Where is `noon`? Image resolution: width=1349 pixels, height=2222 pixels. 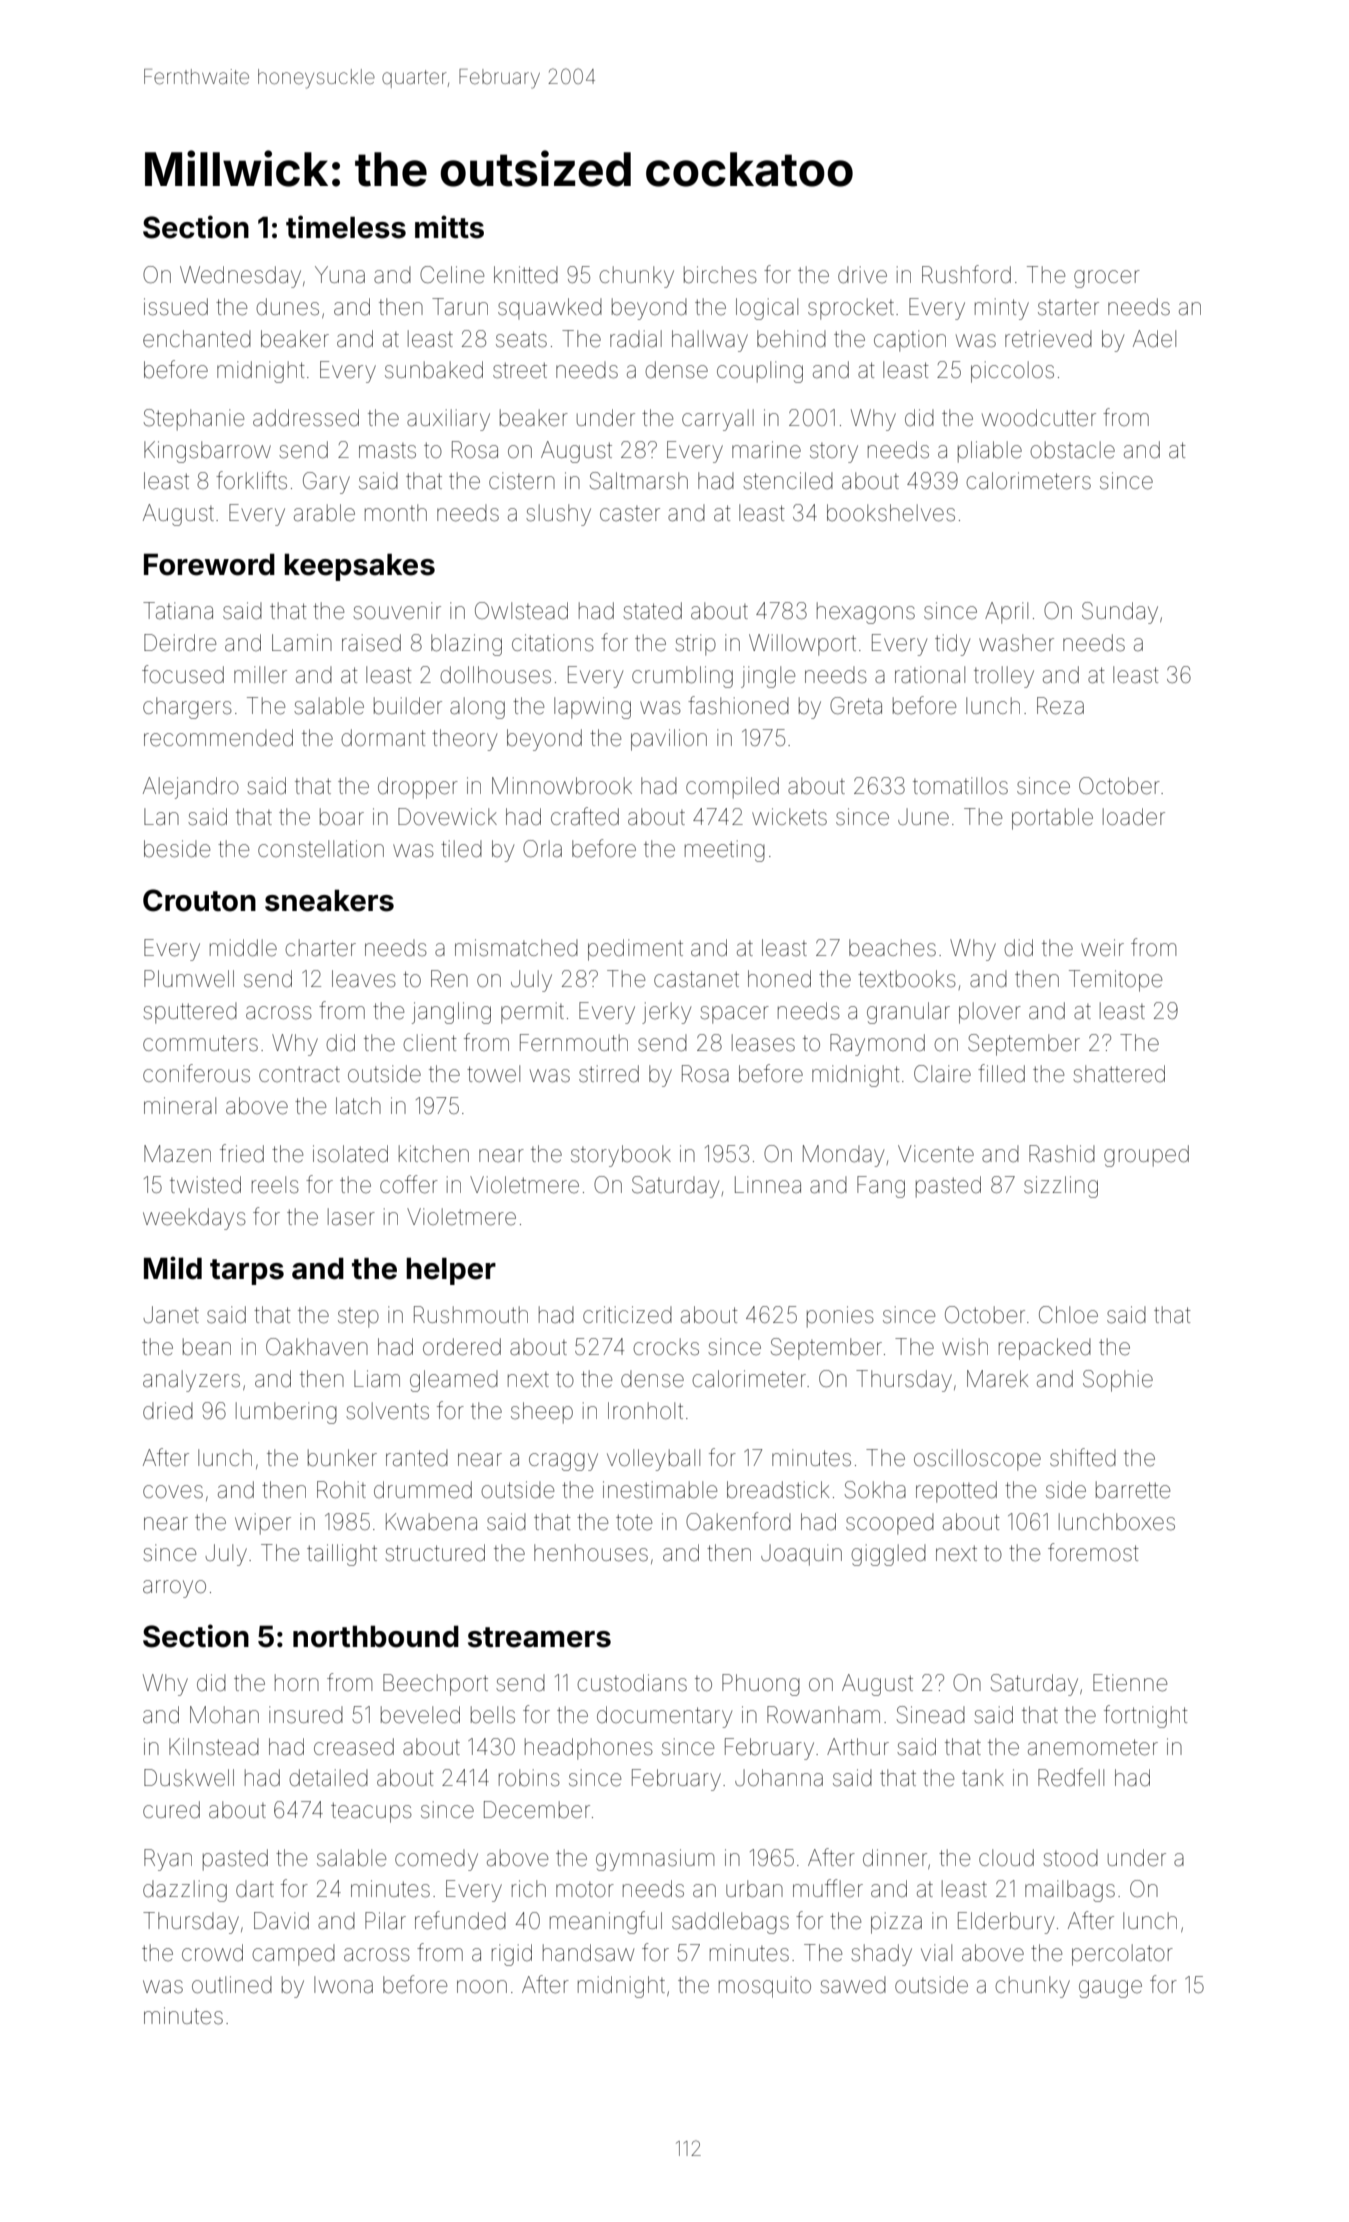
noon is located at coordinates (482, 1986).
